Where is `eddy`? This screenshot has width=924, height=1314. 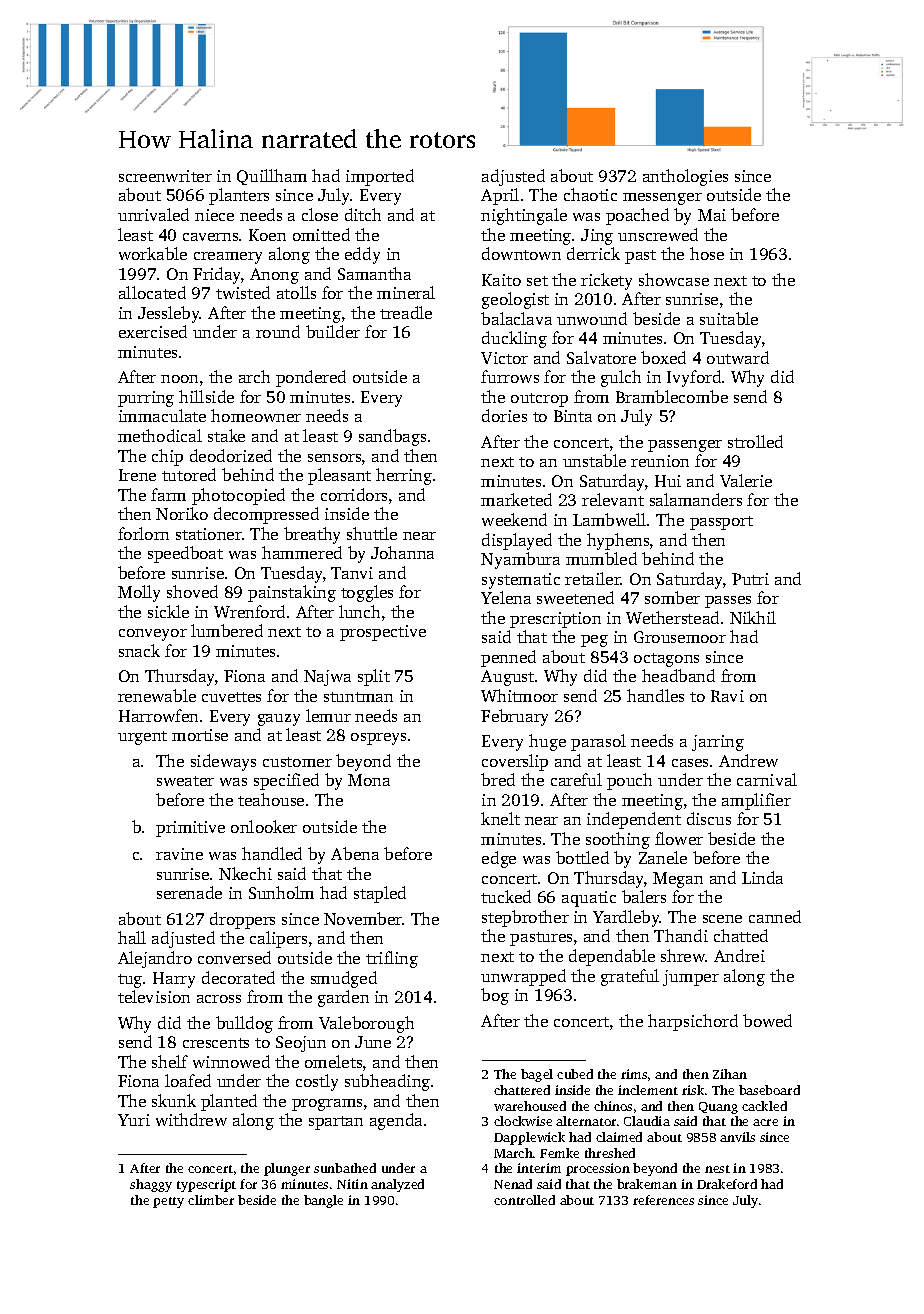 eddy is located at coordinates (362, 255).
